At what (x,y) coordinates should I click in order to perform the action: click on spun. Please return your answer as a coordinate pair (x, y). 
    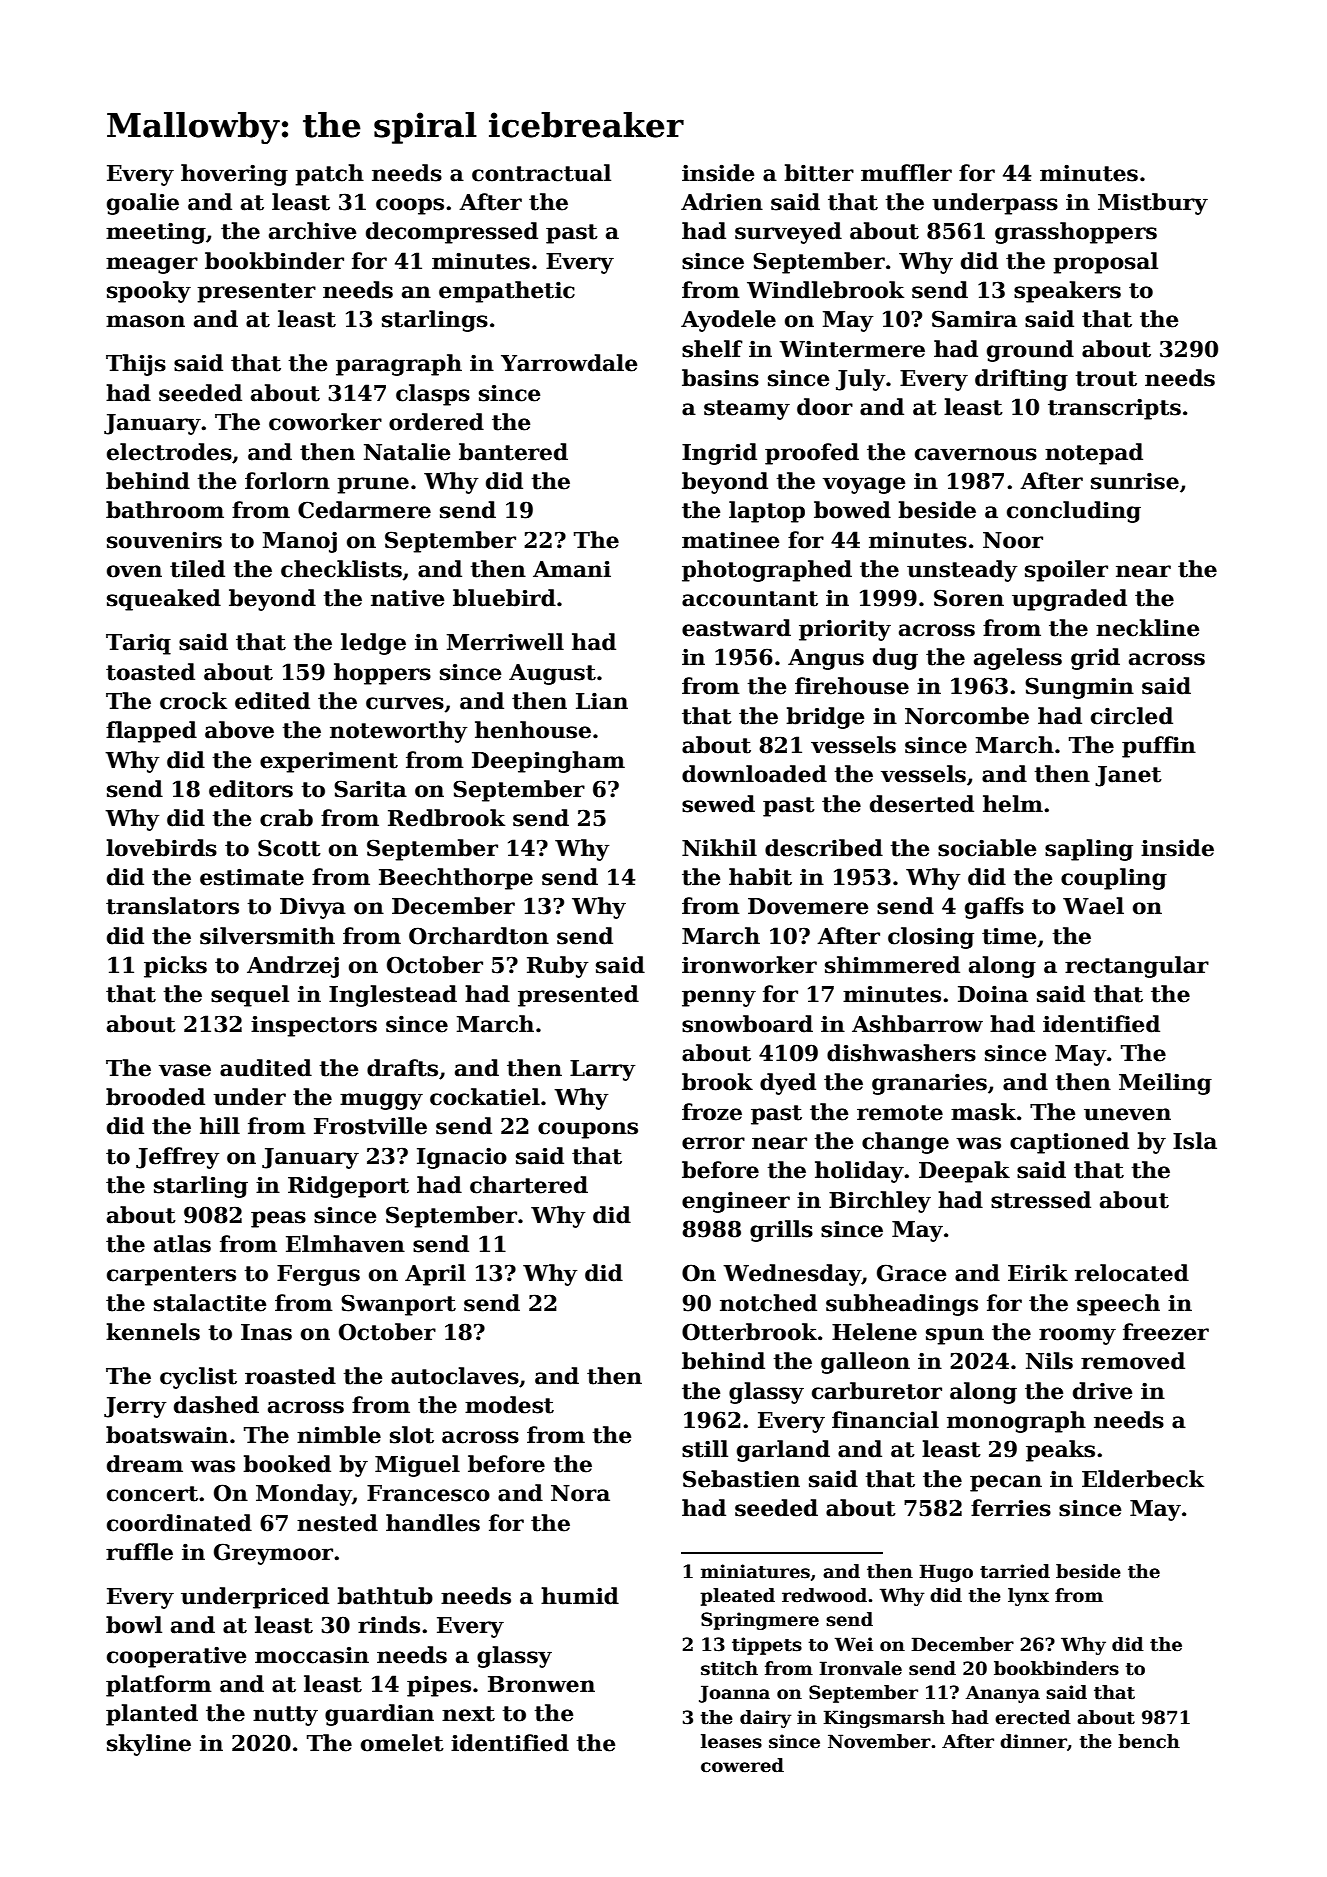
    Looking at the image, I should click on (955, 1336).
